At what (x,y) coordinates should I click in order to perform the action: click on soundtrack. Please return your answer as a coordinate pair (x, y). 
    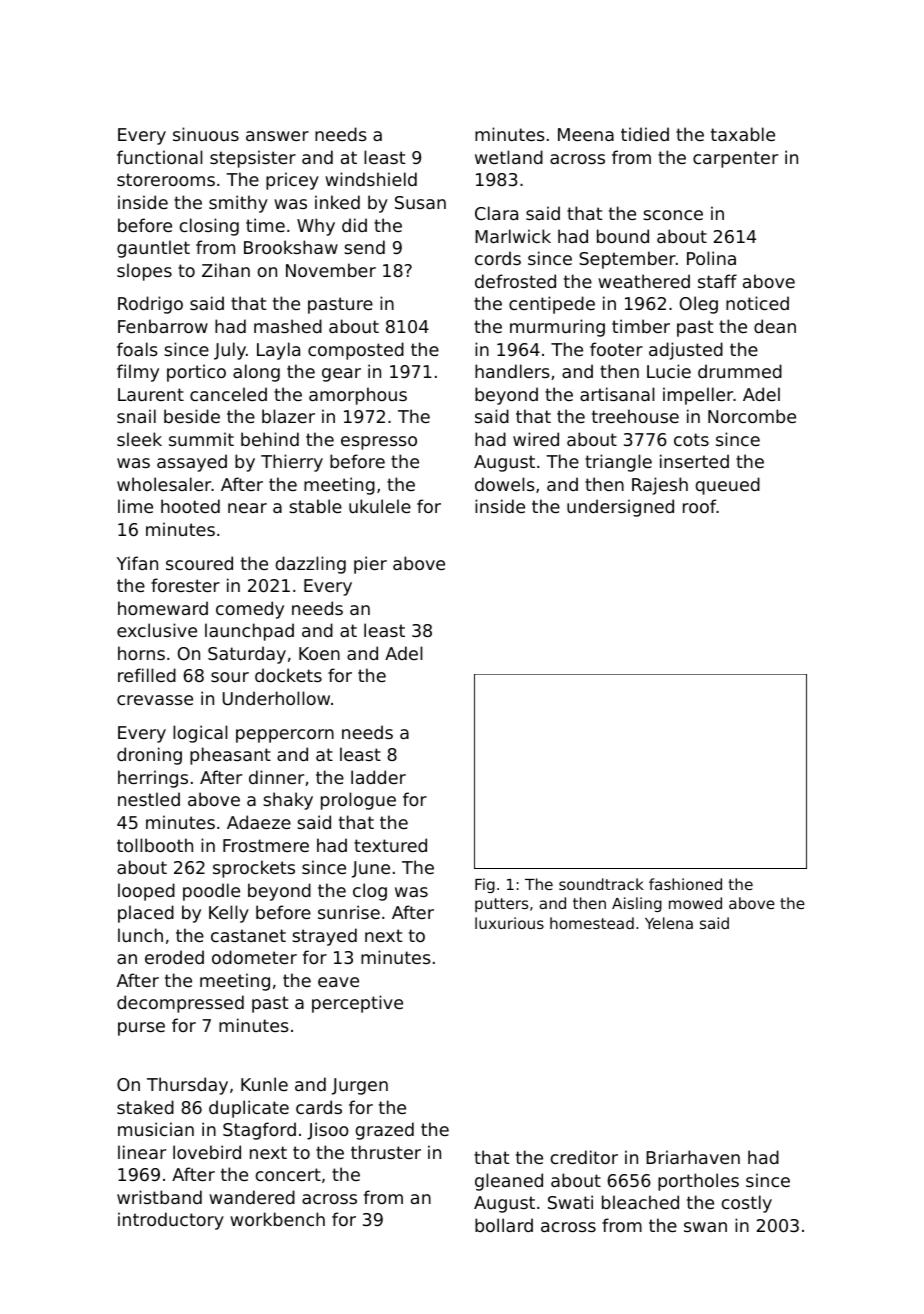
    Looking at the image, I should click on (601, 884).
